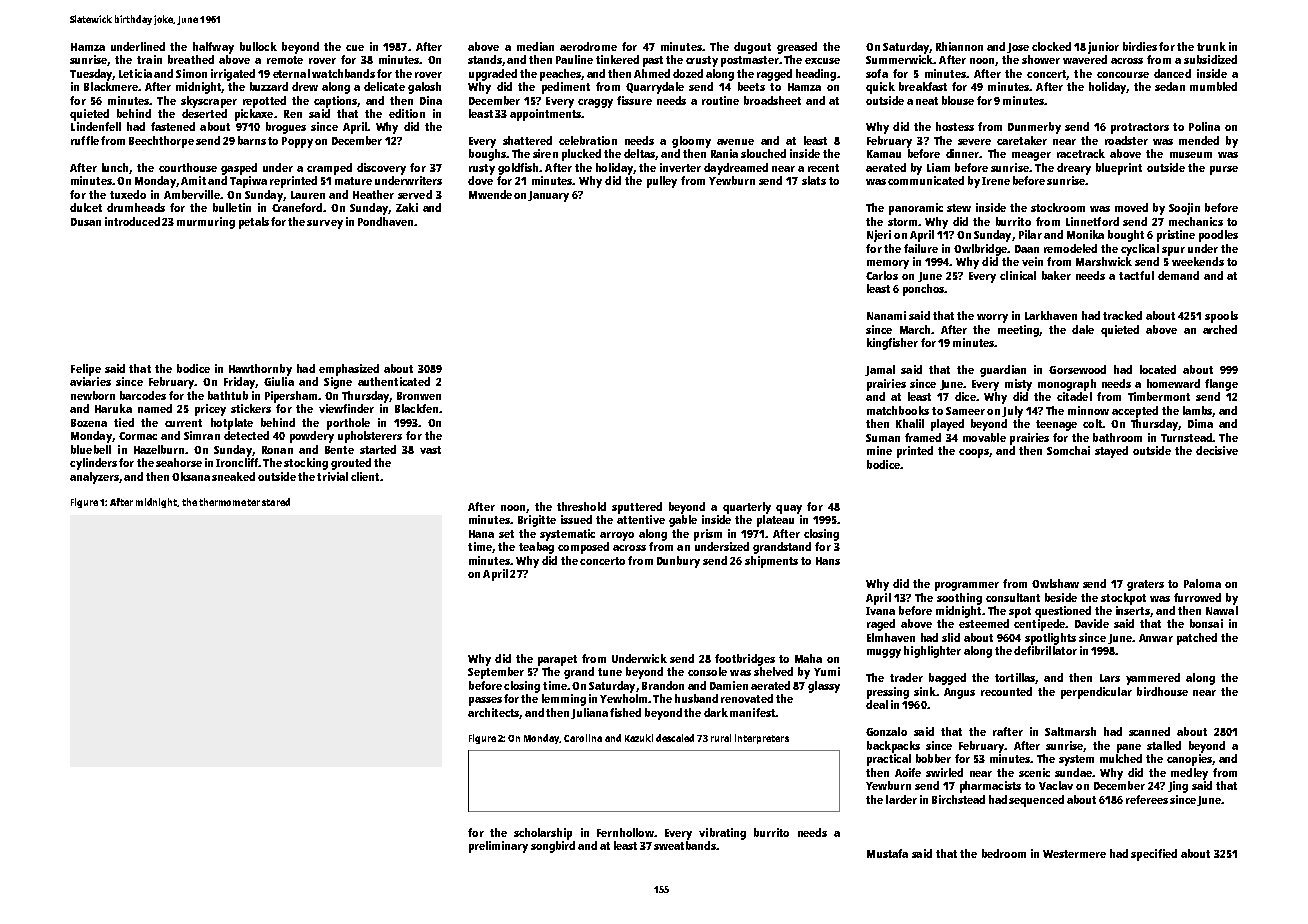  I want to click on preliminary, so click(498, 847).
